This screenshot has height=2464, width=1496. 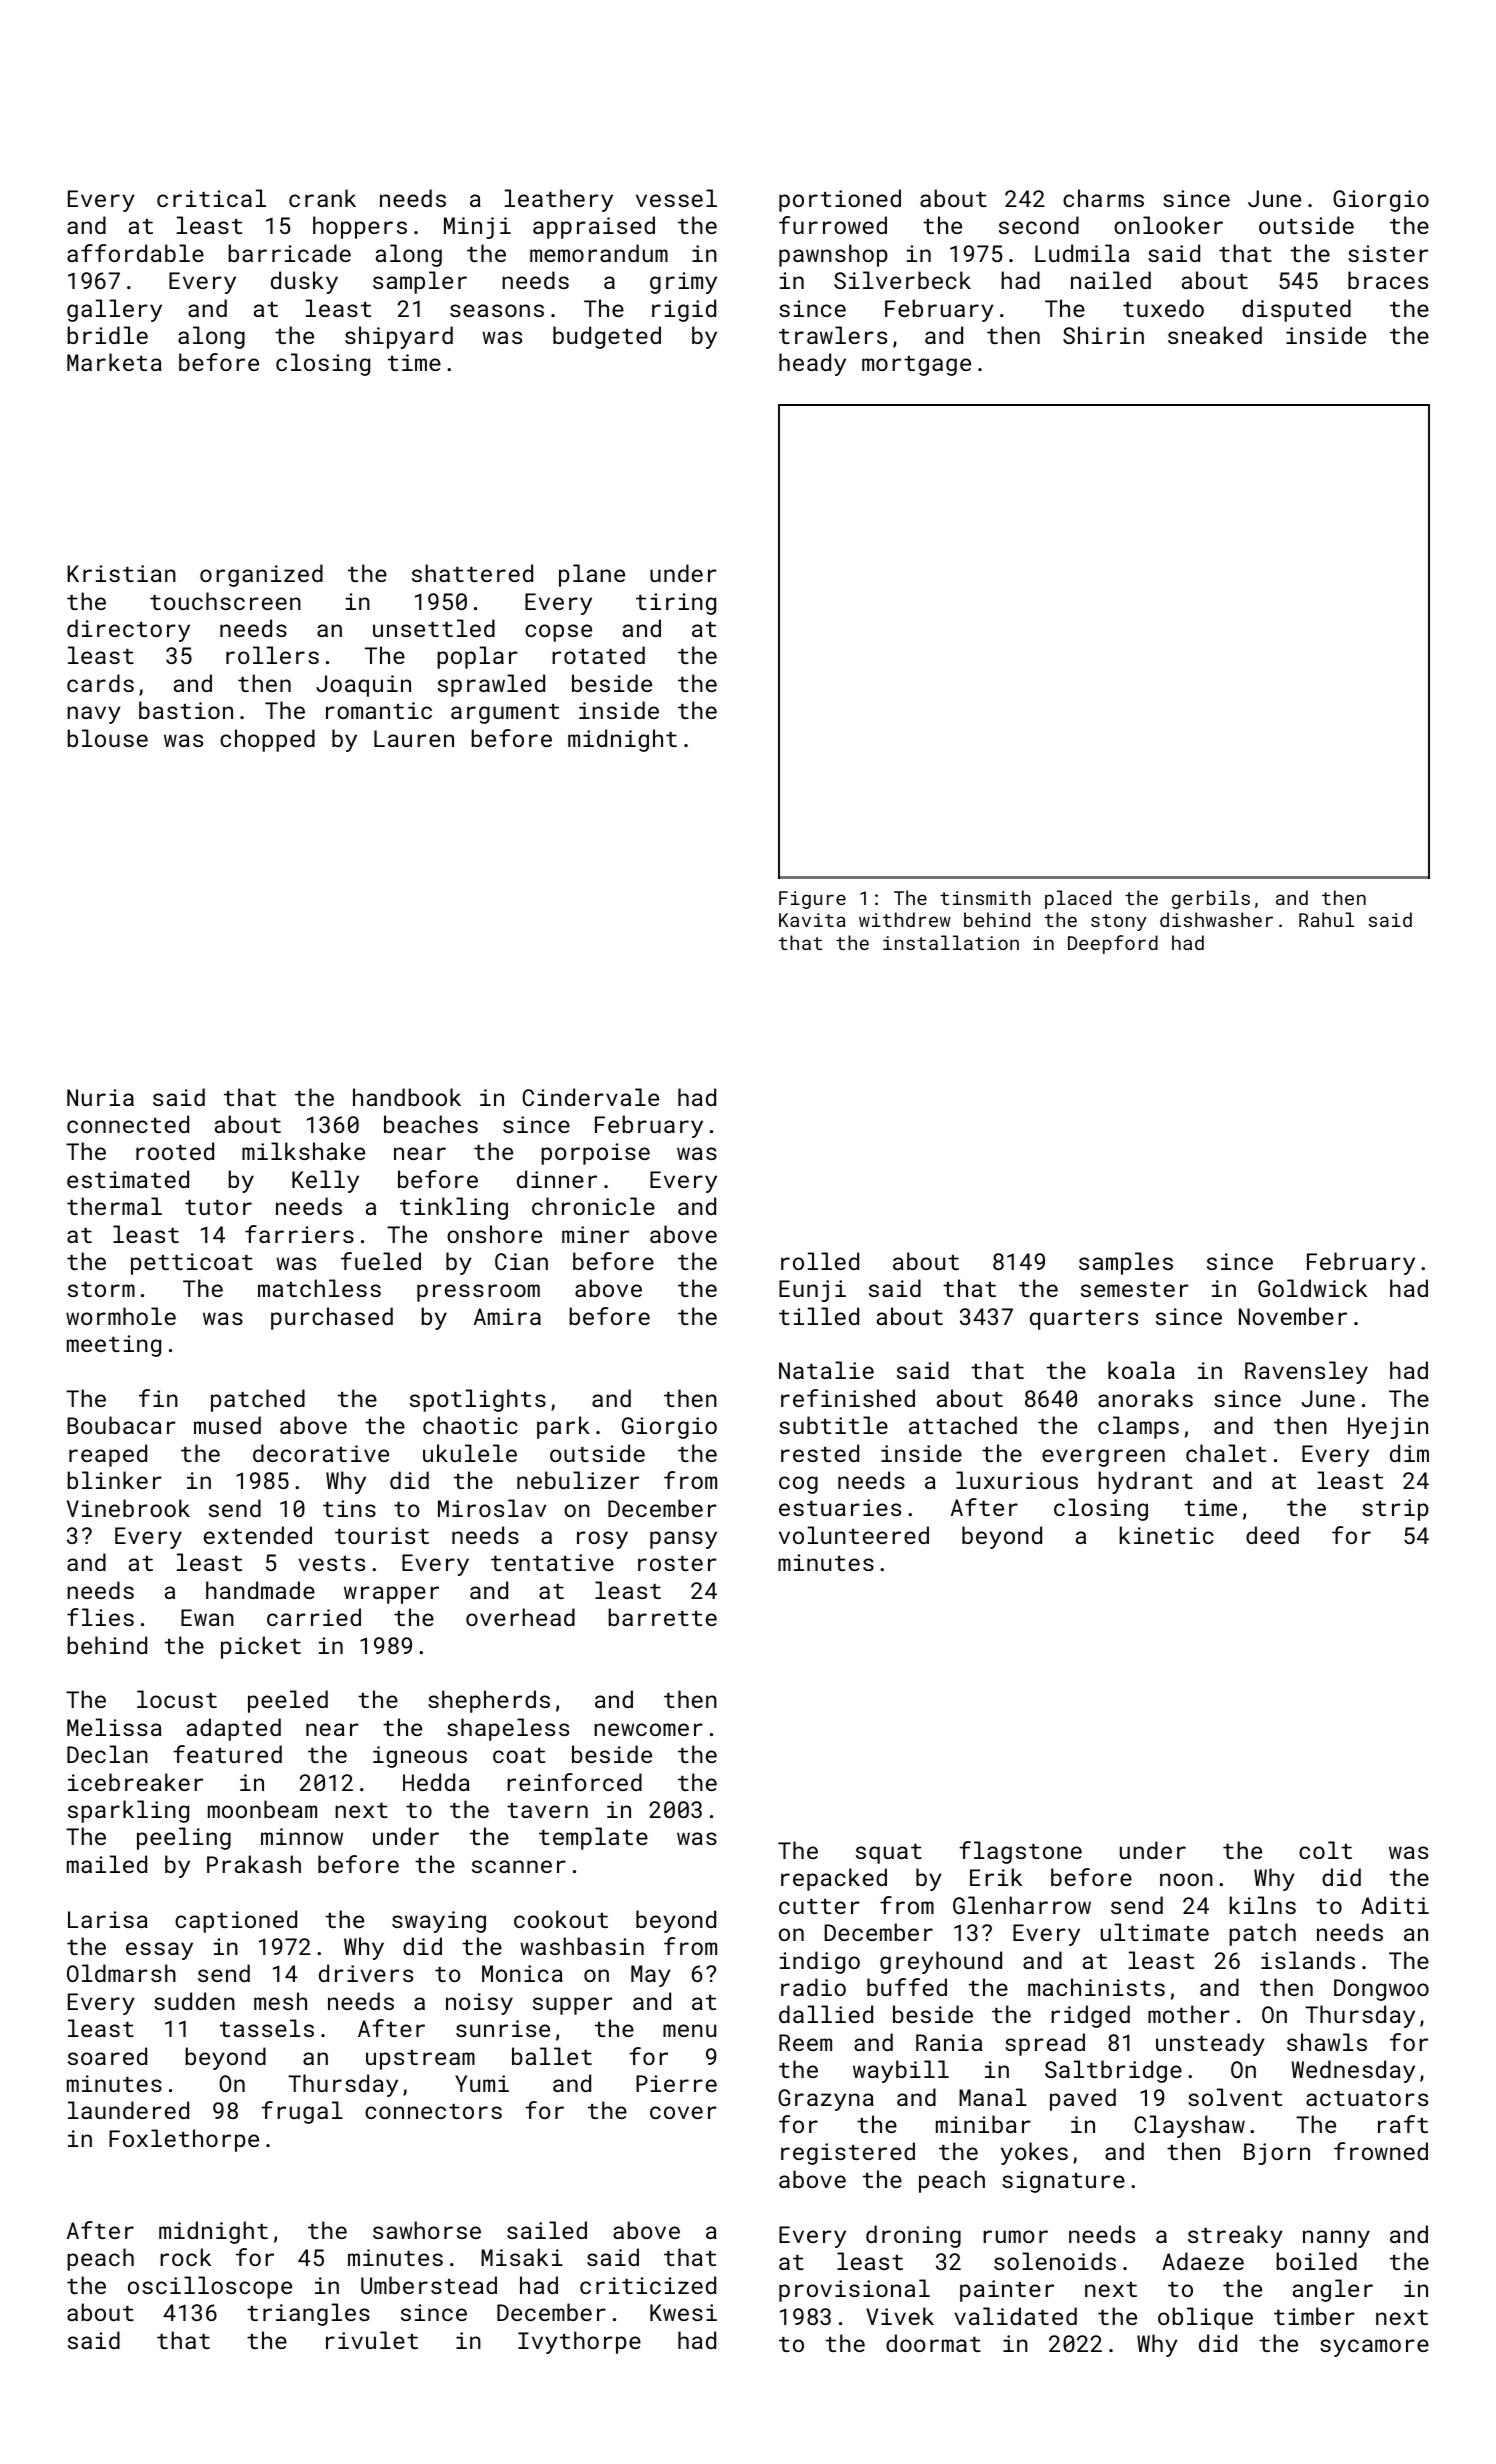 I want to click on semester, so click(x=1135, y=1289).
